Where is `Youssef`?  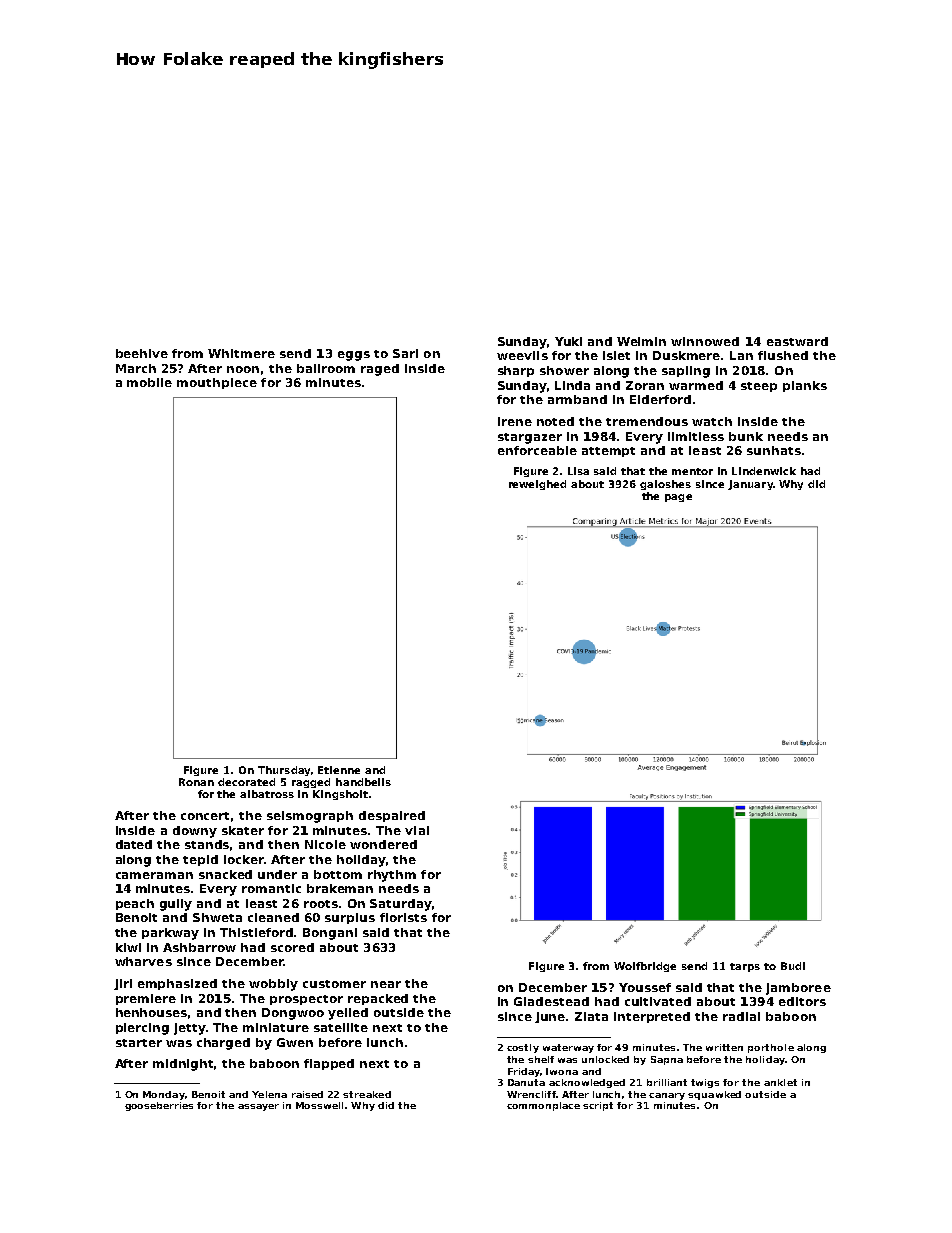 Youssef is located at coordinates (645, 987).
